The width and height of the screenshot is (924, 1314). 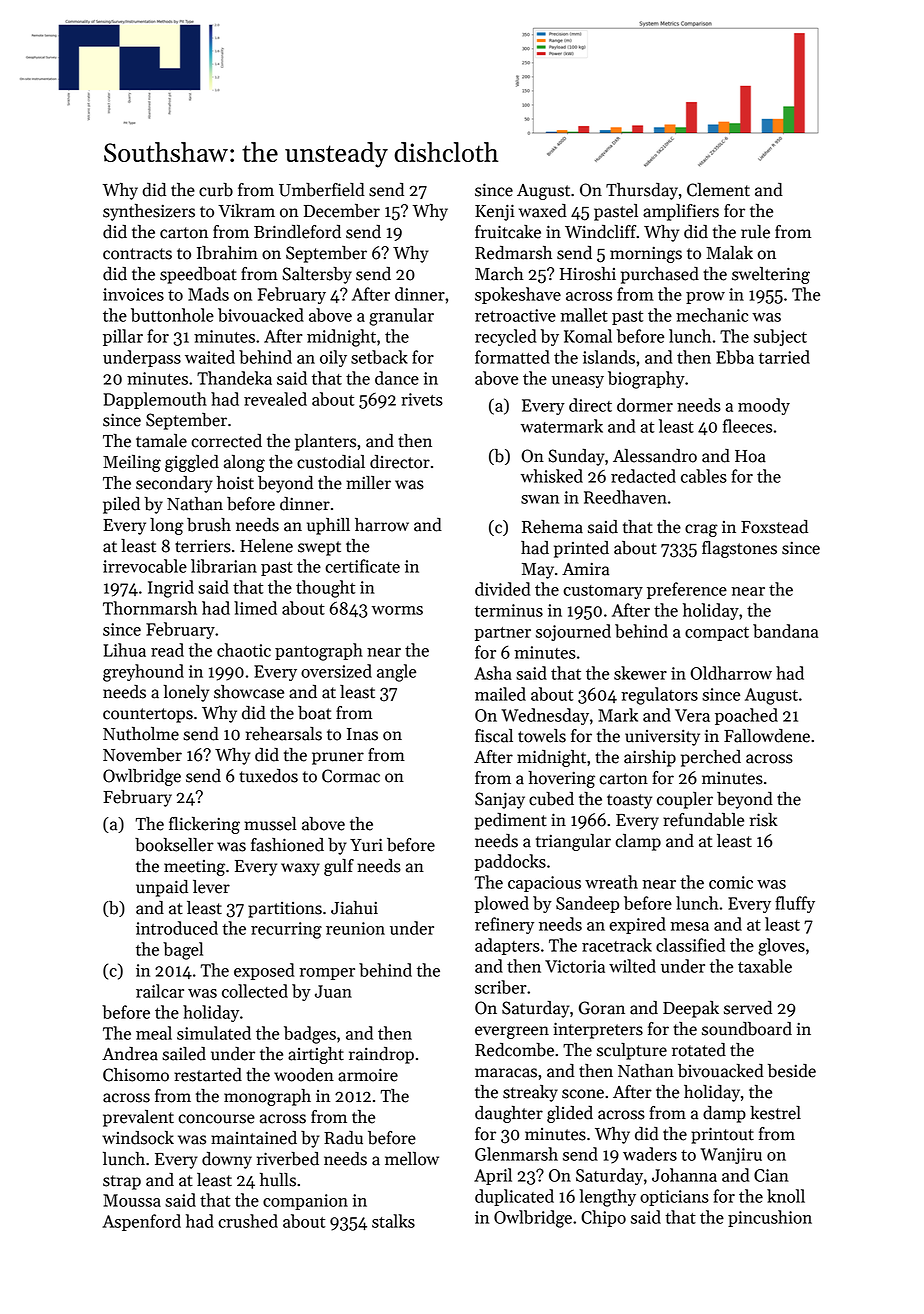 What do you see at coordinates (512, 357) in the screenshot?
I see `formatted` at bounding box center [512, 357].
